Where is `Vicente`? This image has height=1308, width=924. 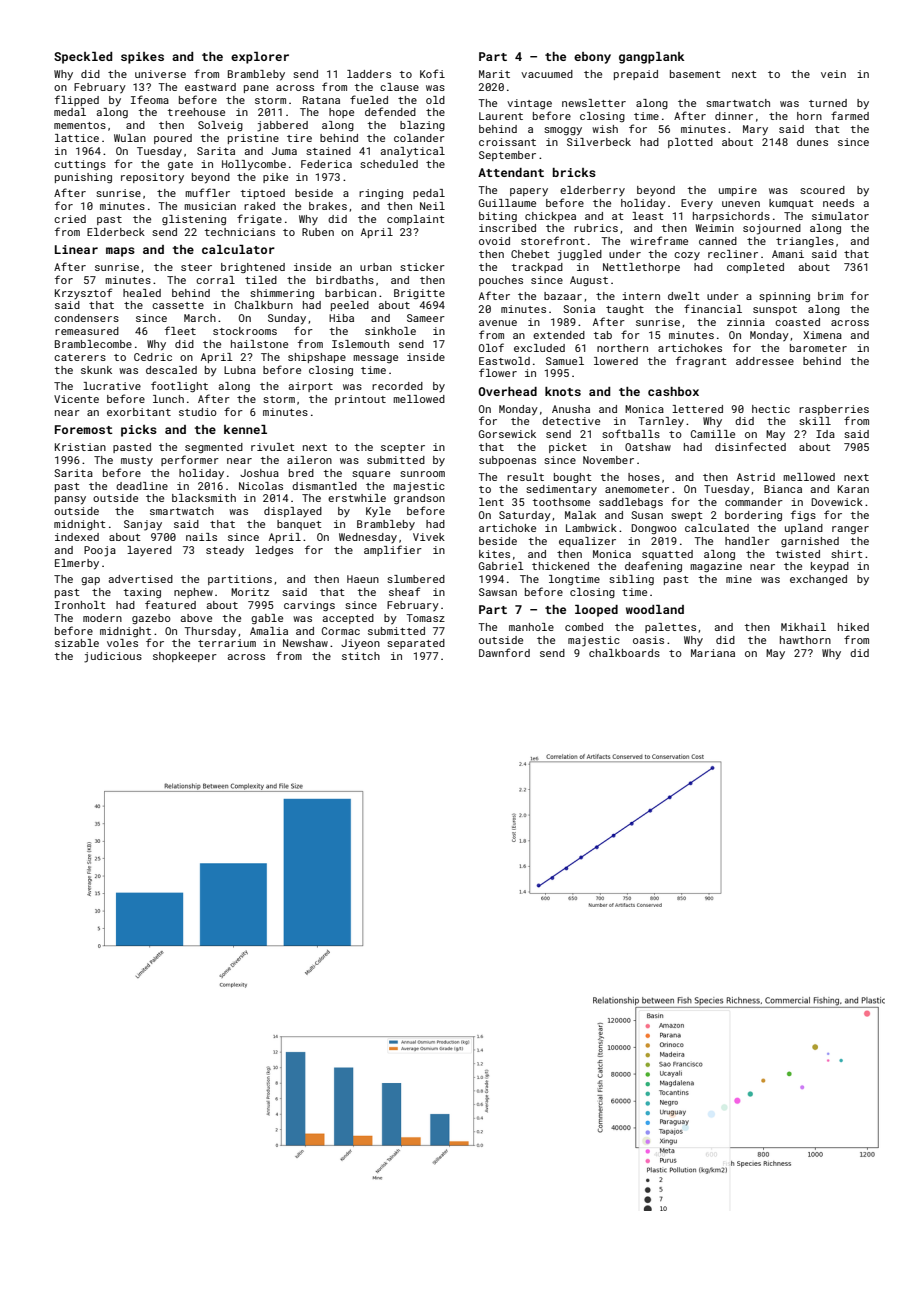
Vicente is located at coordinates (76, 399).
